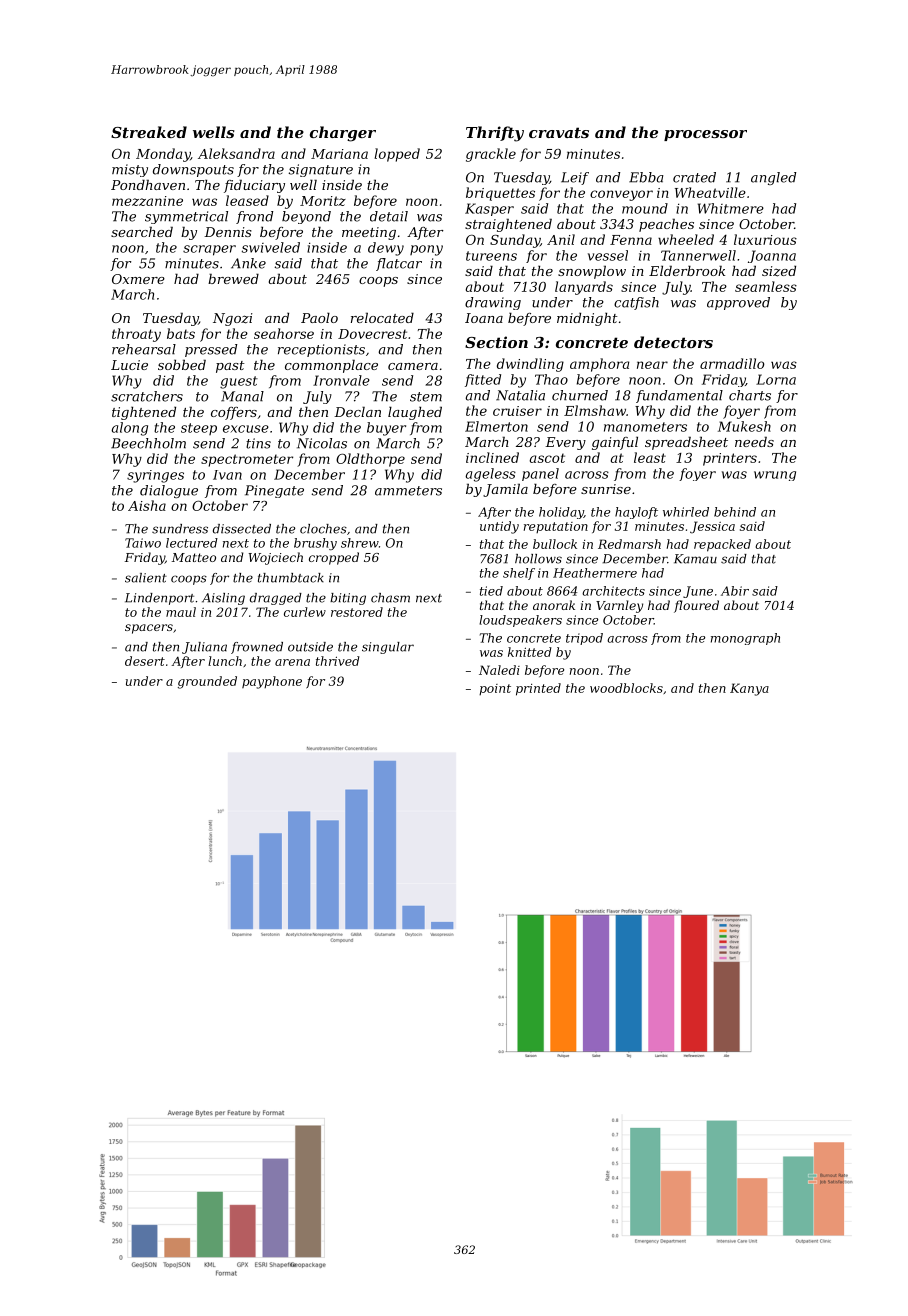 Image resolution: width=908 pixels, height=1316 pixels. I want to click on Thrifty, so click(495, 134).
